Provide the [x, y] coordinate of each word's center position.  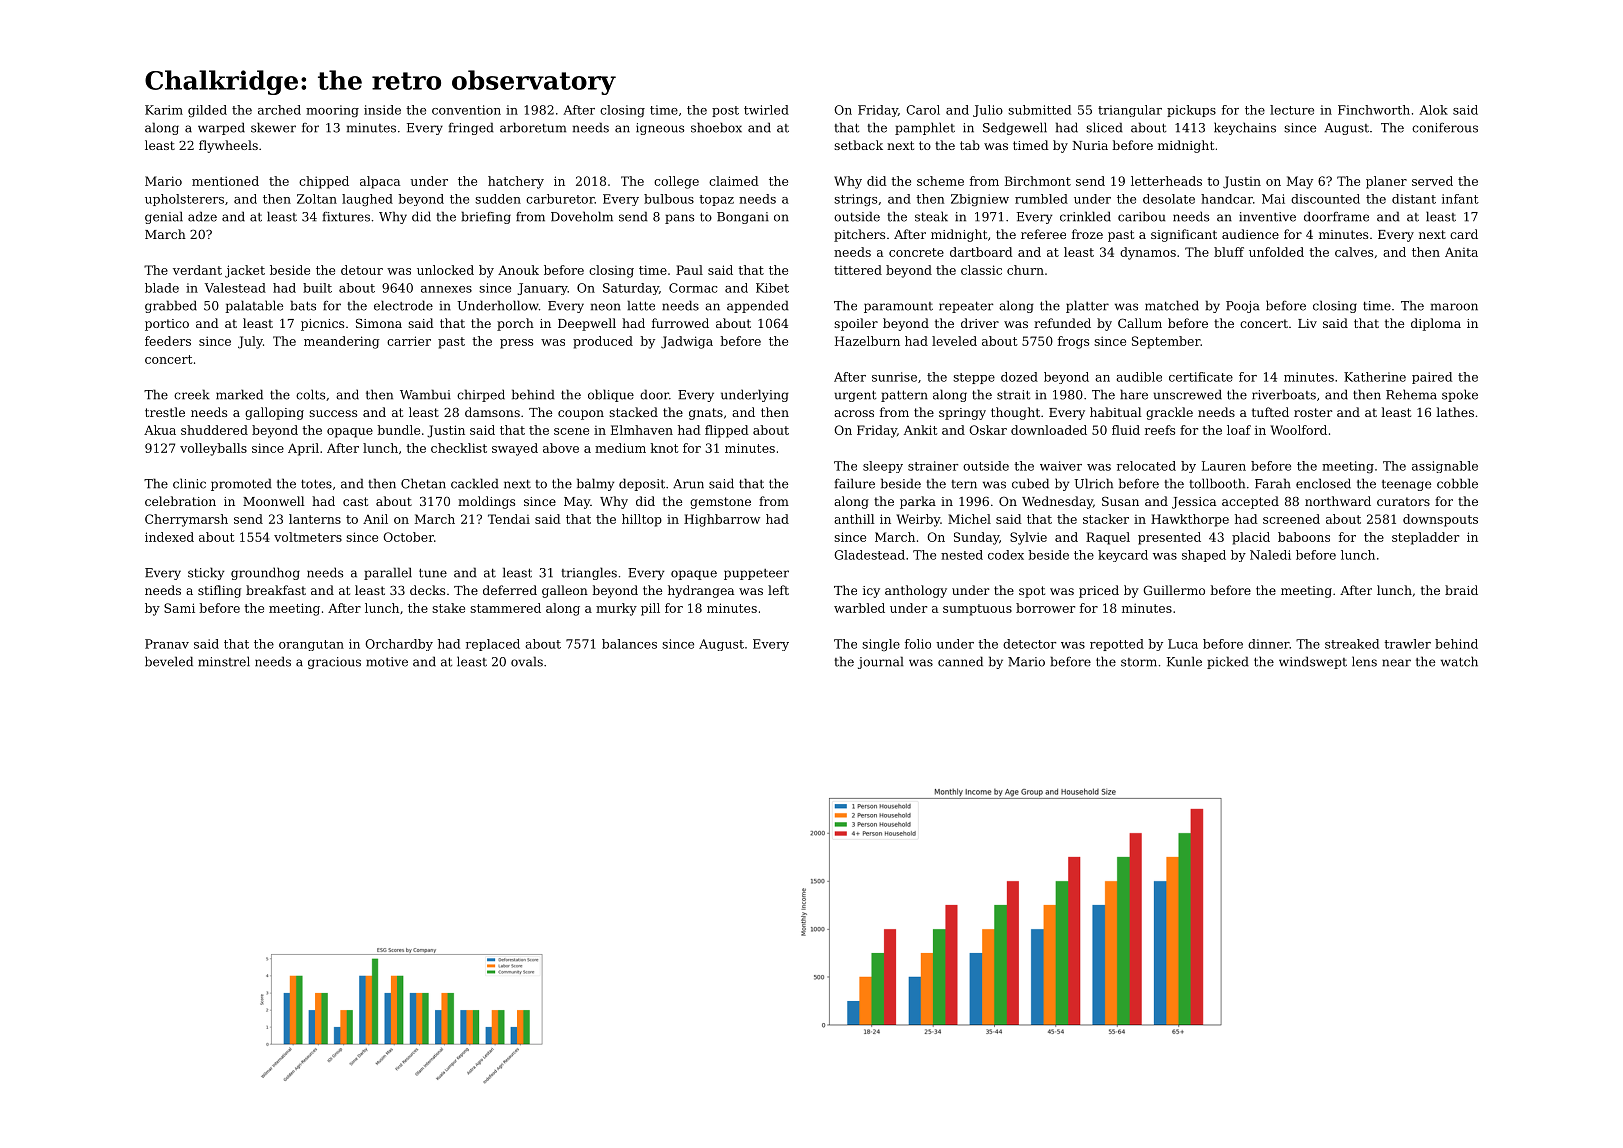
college [676, 182]
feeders [168, 341]
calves [1354, 252]
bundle [398, 430]
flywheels [228, 146]
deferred [510, 590]
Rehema [1411, 394]
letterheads [1166, 181]
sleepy [883, 467]
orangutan [311, 645]
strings [855, 200]
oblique [611, 395]
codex [1006, 555]
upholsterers [184, 200]
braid [1461, 590]
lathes [1455, 412]
